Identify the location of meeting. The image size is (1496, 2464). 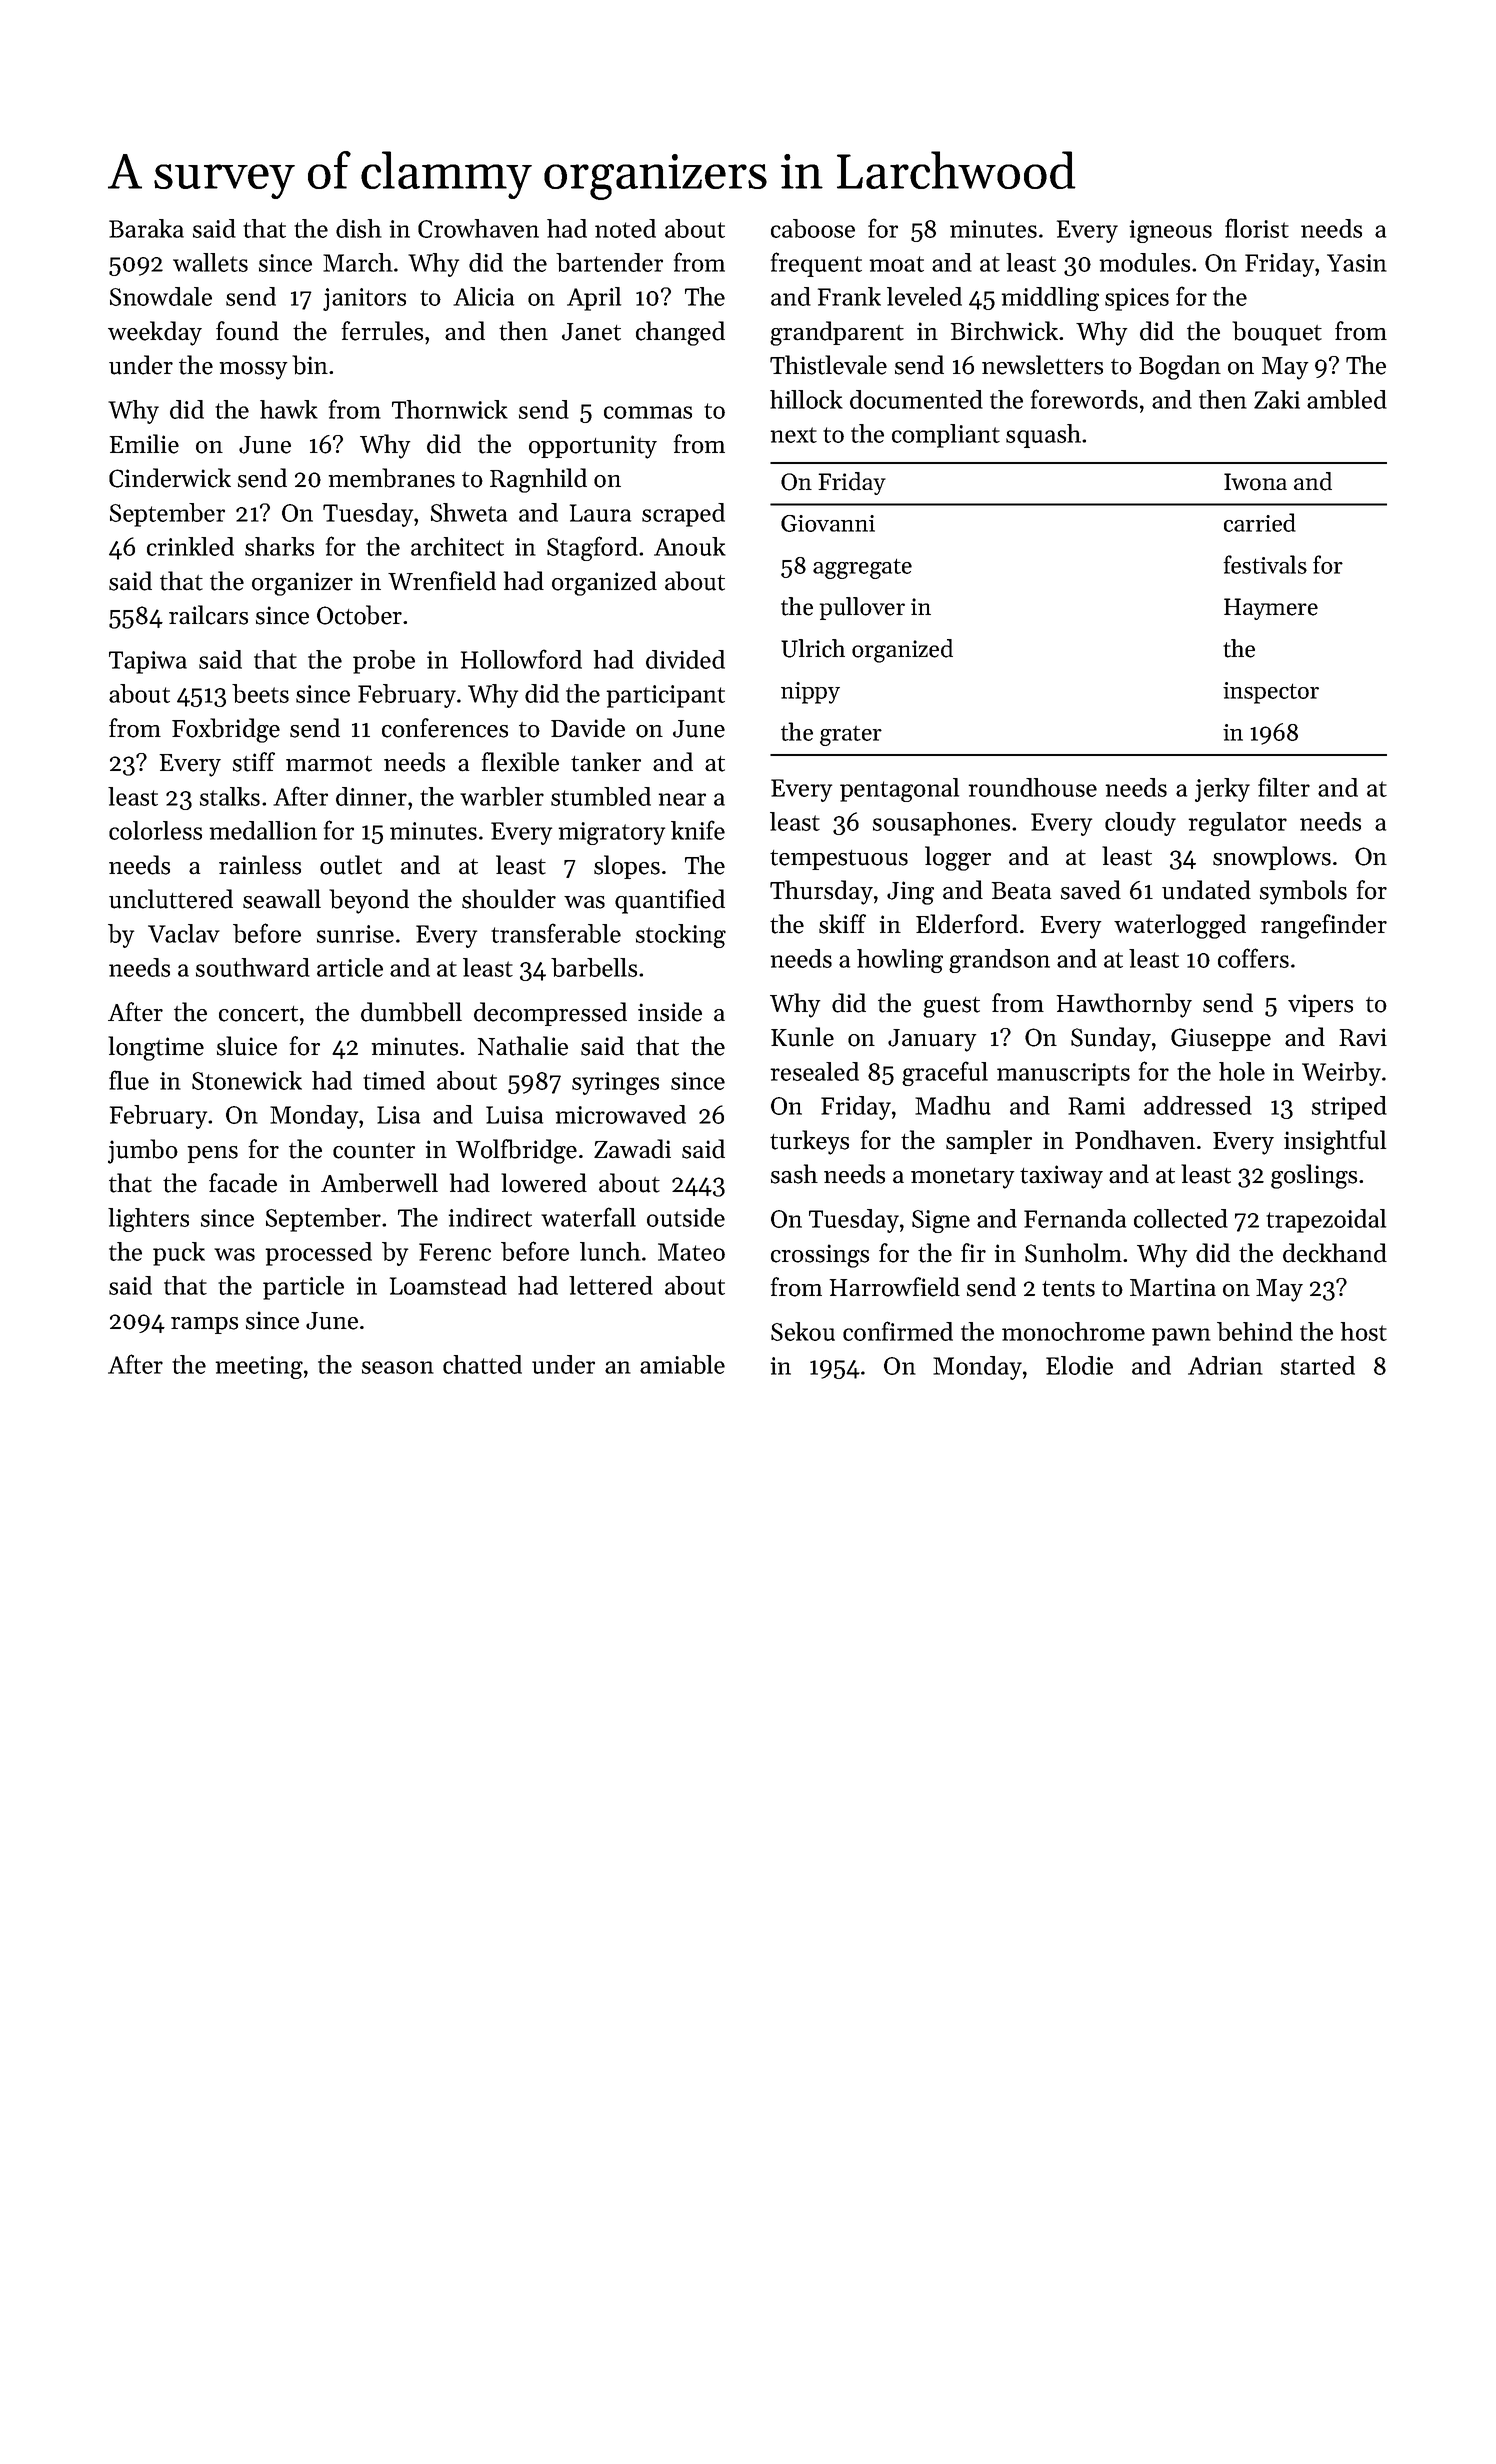
(259, 1367).
